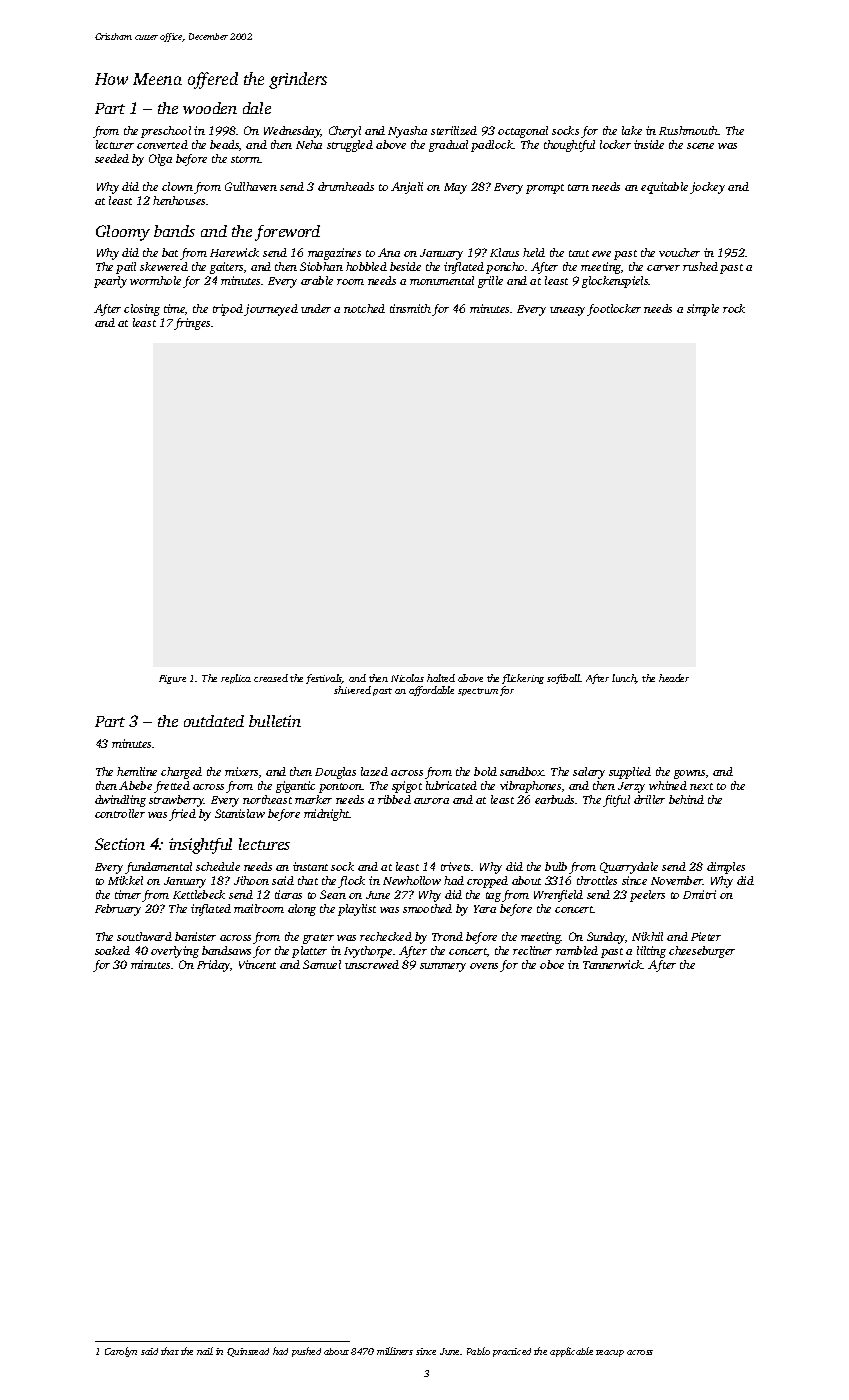  I want to click on milliners, so click(395, 1351).
